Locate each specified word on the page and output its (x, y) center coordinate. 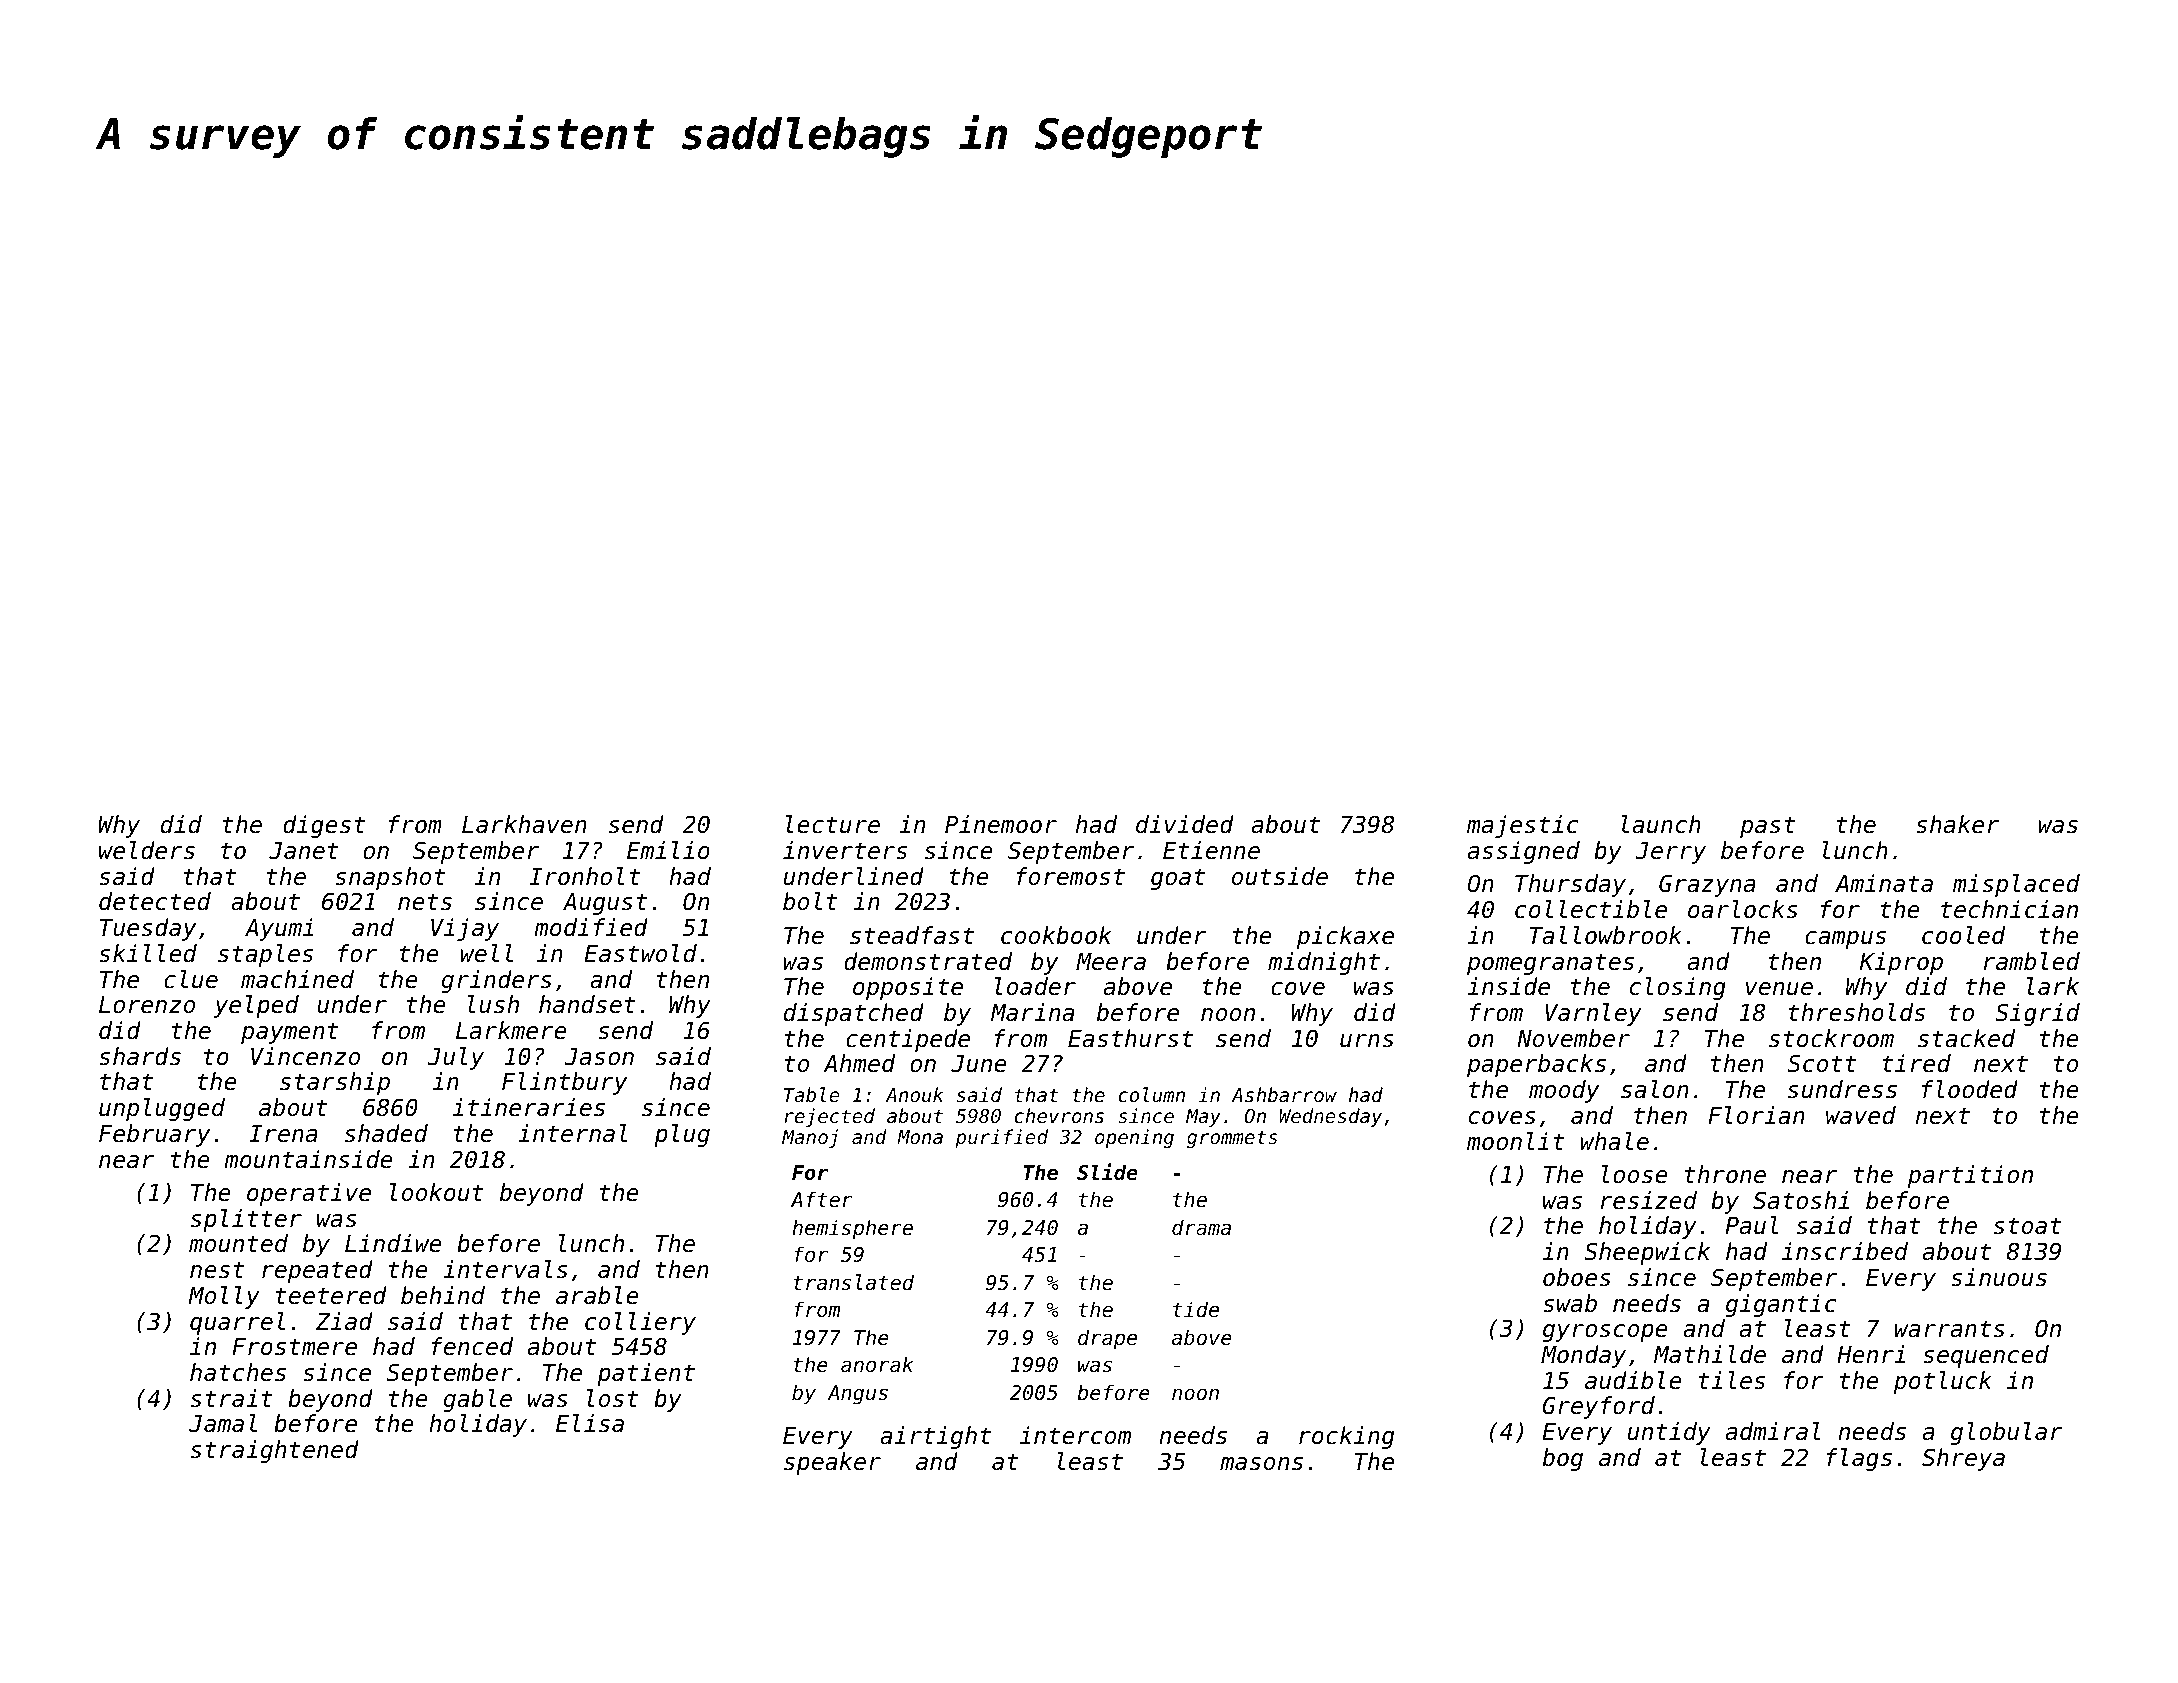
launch (1661, 824)
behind (443, 1295)
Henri (1871, 1354)
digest (324, 826)
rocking (1346, 1437)
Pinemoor (1001, 824)
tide (1196, 1309)
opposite (908, 988)
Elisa (590, 1423)
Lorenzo (147, 1005)
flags (1859, 1459)
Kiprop (1901, 963)
